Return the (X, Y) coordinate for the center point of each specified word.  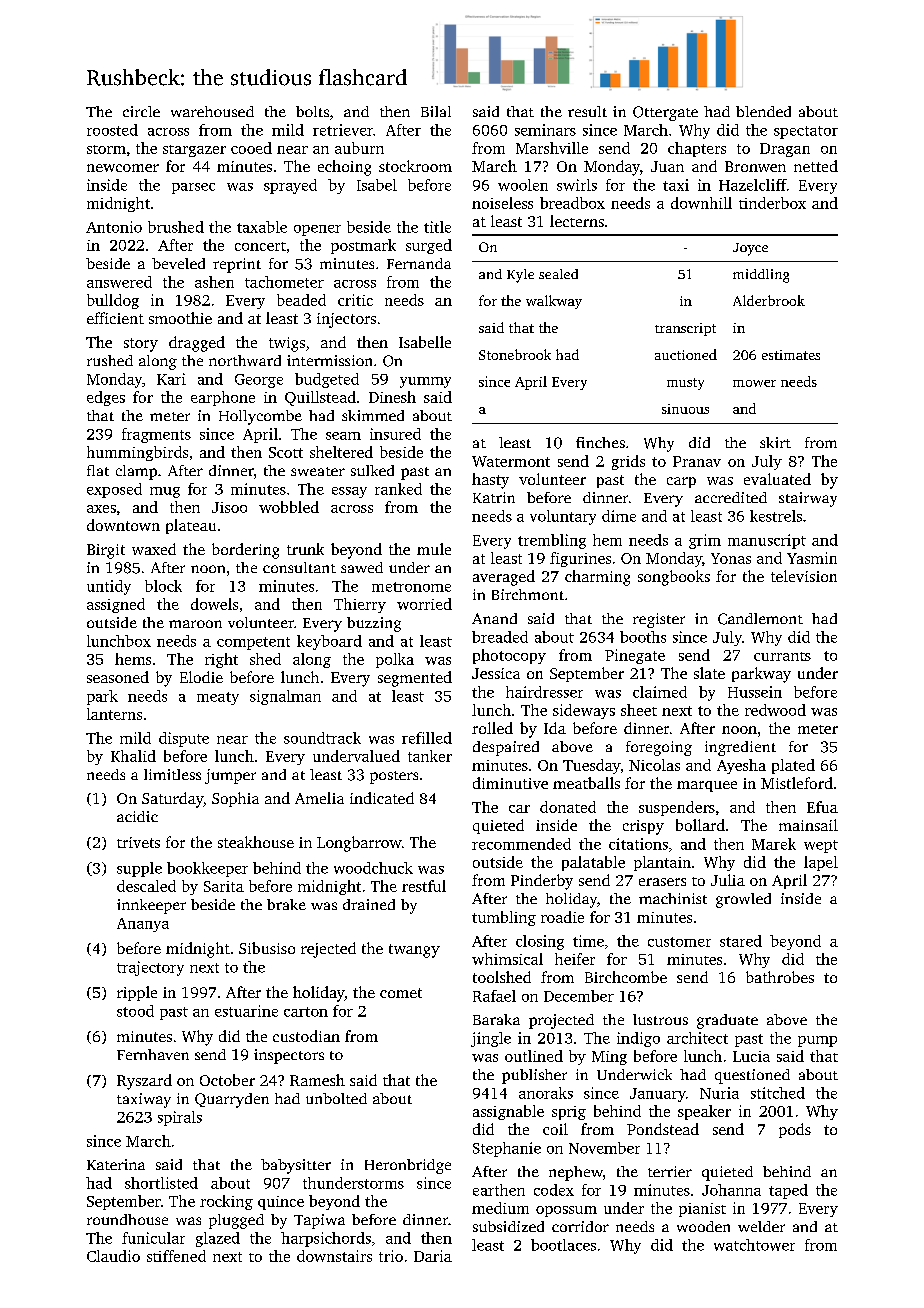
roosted (112, 130)
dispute (184, 739)
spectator (806, 132)
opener (317, 230)
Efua (822, 807)
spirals (180, 1118)
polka (395, 660)
